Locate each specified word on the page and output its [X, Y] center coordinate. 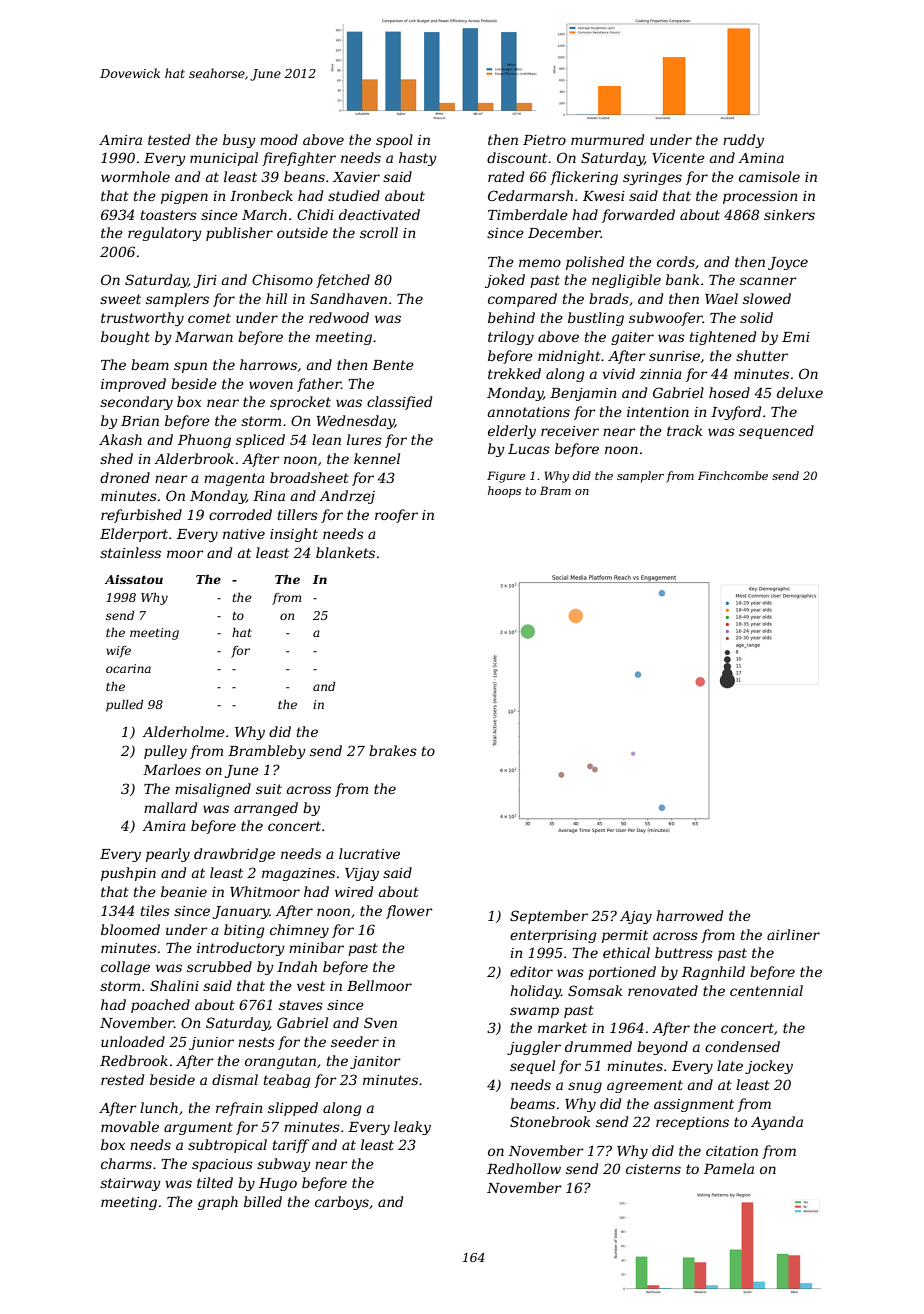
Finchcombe [733, 475]
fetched [343, 281]
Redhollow [524, 1168]
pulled [124, 706]
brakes [393, 750]
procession [760, 197]
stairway [130, 1184]
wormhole [135, 176]
